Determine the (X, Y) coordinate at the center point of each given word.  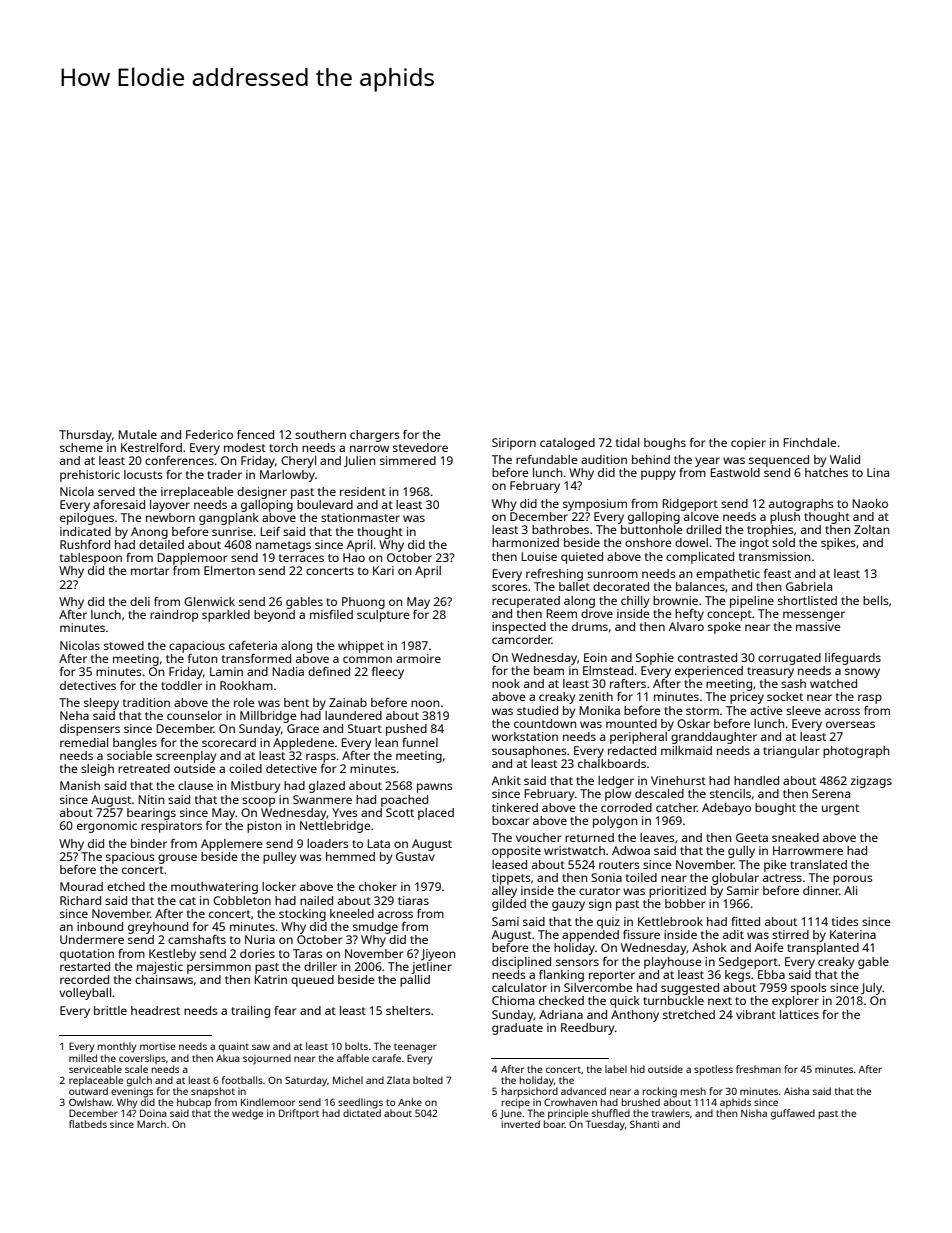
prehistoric (90, 476)
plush (785, 518)
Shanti (644, 1124)
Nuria (260, 939)
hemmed (350, 856)
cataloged (567, 444)
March (151, 1124)
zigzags (871, 782)
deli (140, 601)
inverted (521, 1124)
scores (510, 587)
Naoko (870, 503)
